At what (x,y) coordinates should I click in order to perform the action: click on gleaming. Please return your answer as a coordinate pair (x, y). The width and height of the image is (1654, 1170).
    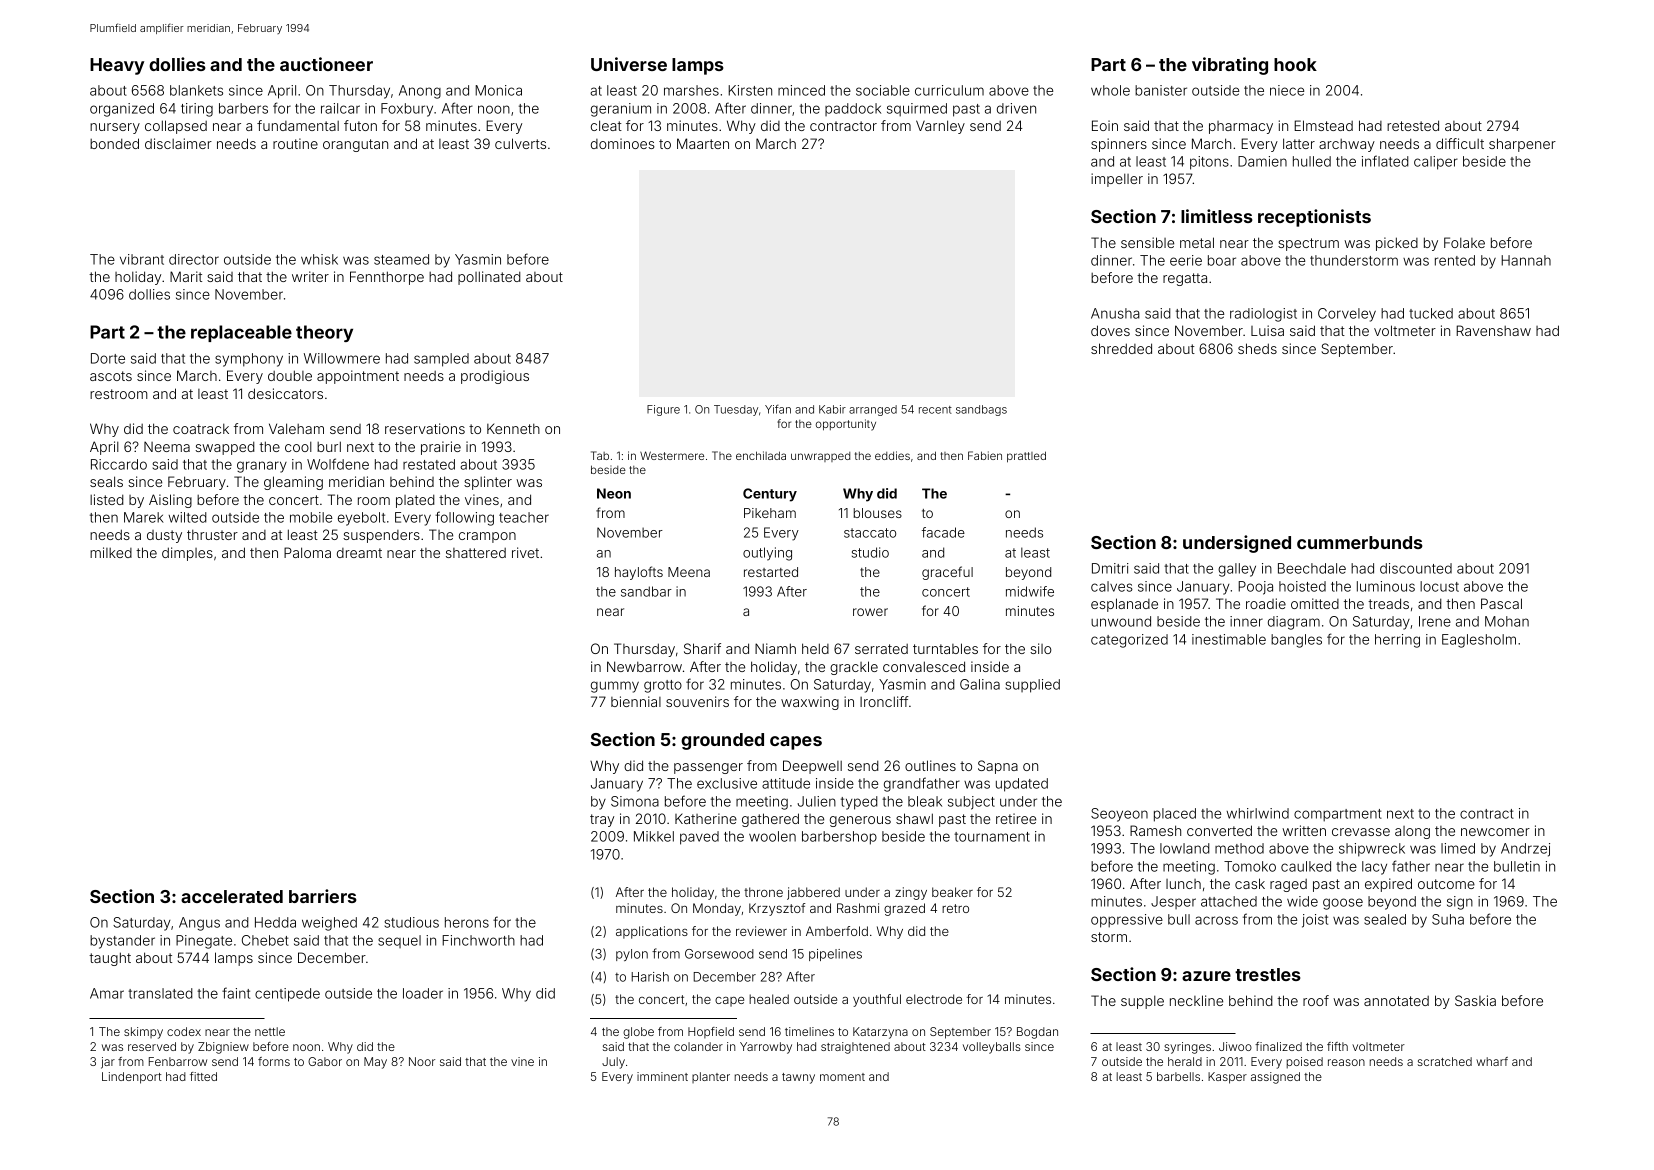
    Looking at the image, I should click on (293, 483).
